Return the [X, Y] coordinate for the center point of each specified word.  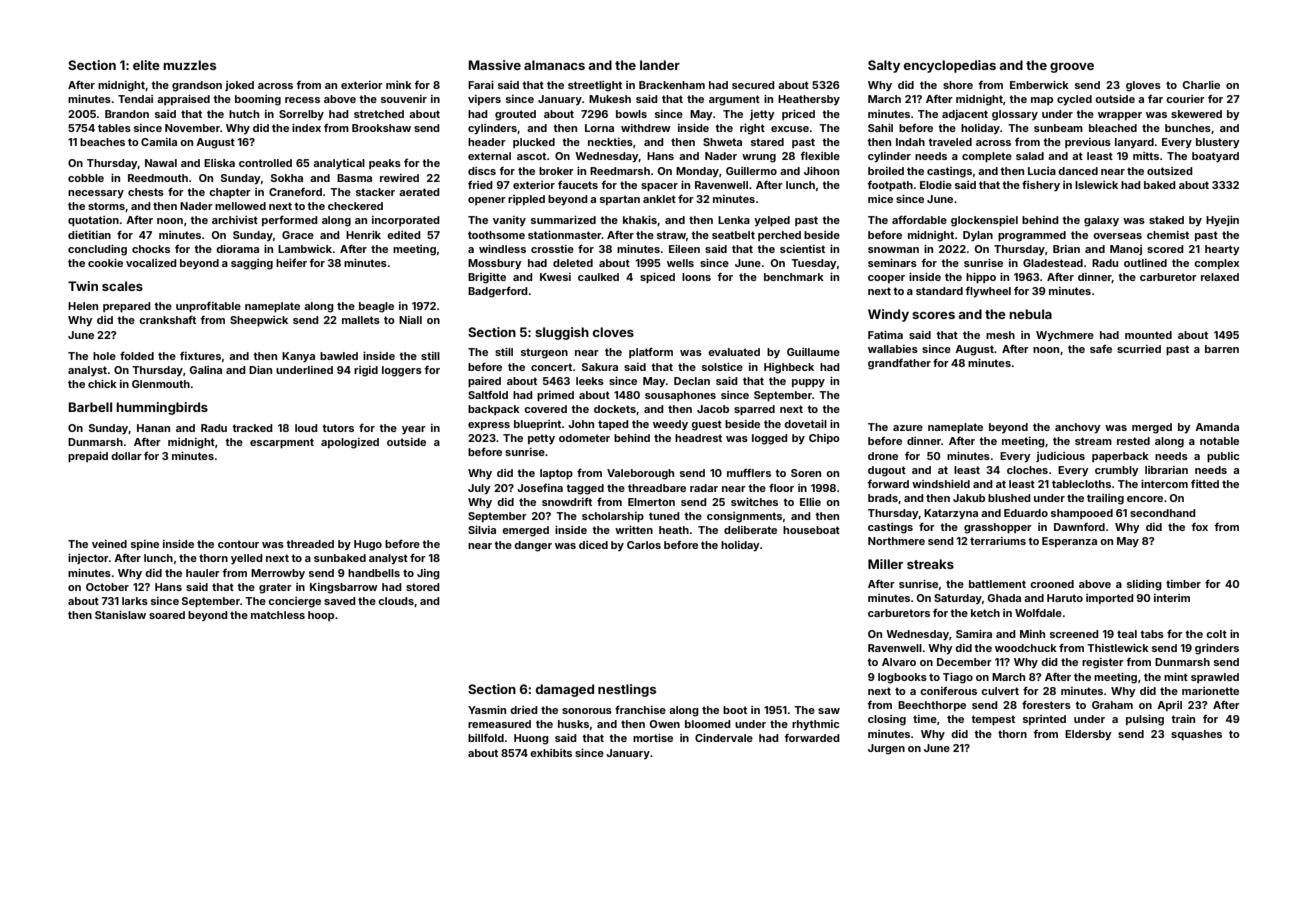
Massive [495, 65]
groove [1072, 68]
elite [146, 65]
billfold [486, 737]
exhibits [551, 753]
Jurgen [886, 749]
